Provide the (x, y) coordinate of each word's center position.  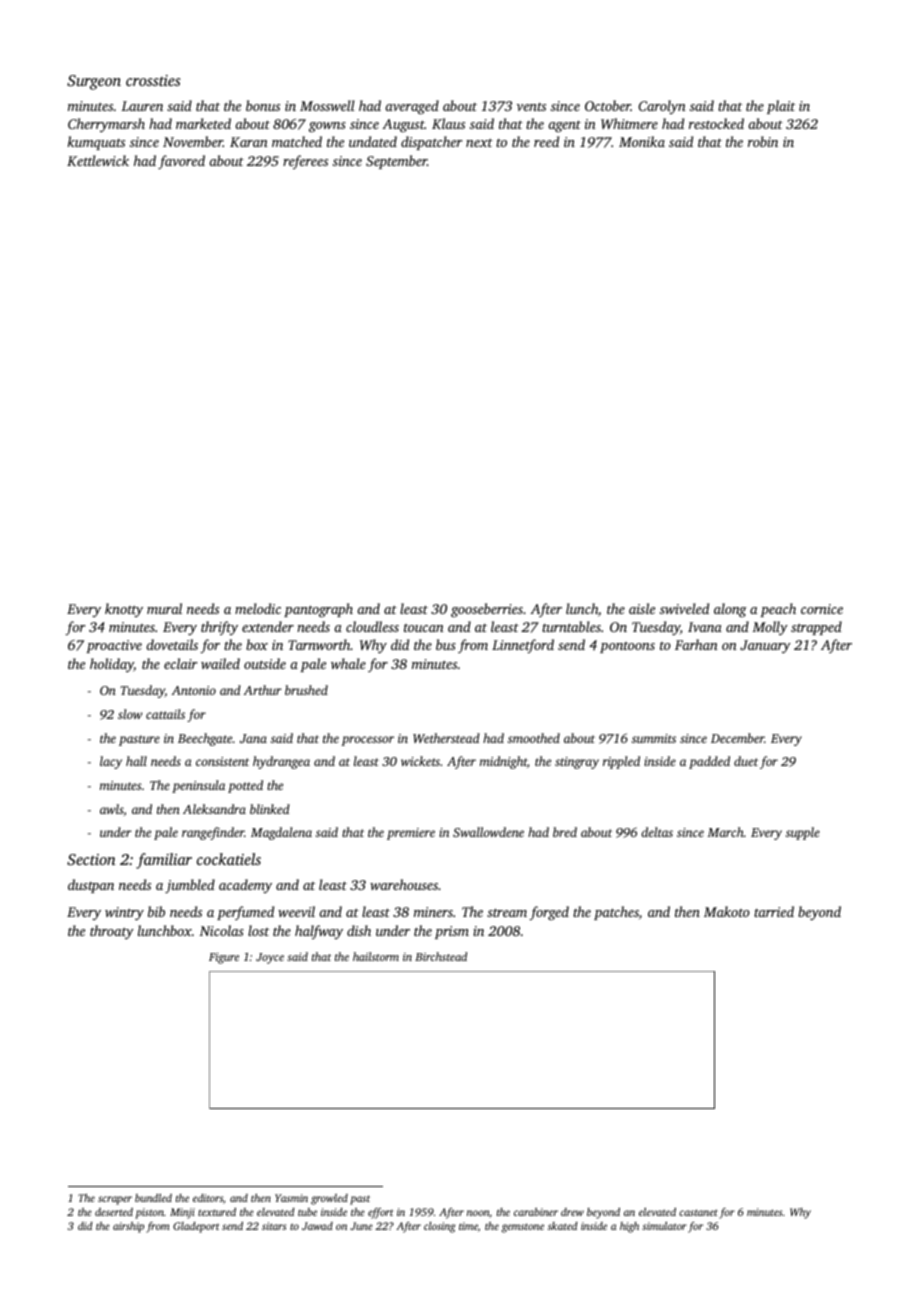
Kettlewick (98, 160)
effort (380, 1213)
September (396, 162)
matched (297, 141)
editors (208, 1198)
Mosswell (327, 105)
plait (781, 107)
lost (258, 930)
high (629, 1227)
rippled (621, 762)
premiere (411, 834)
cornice (822, 609)
